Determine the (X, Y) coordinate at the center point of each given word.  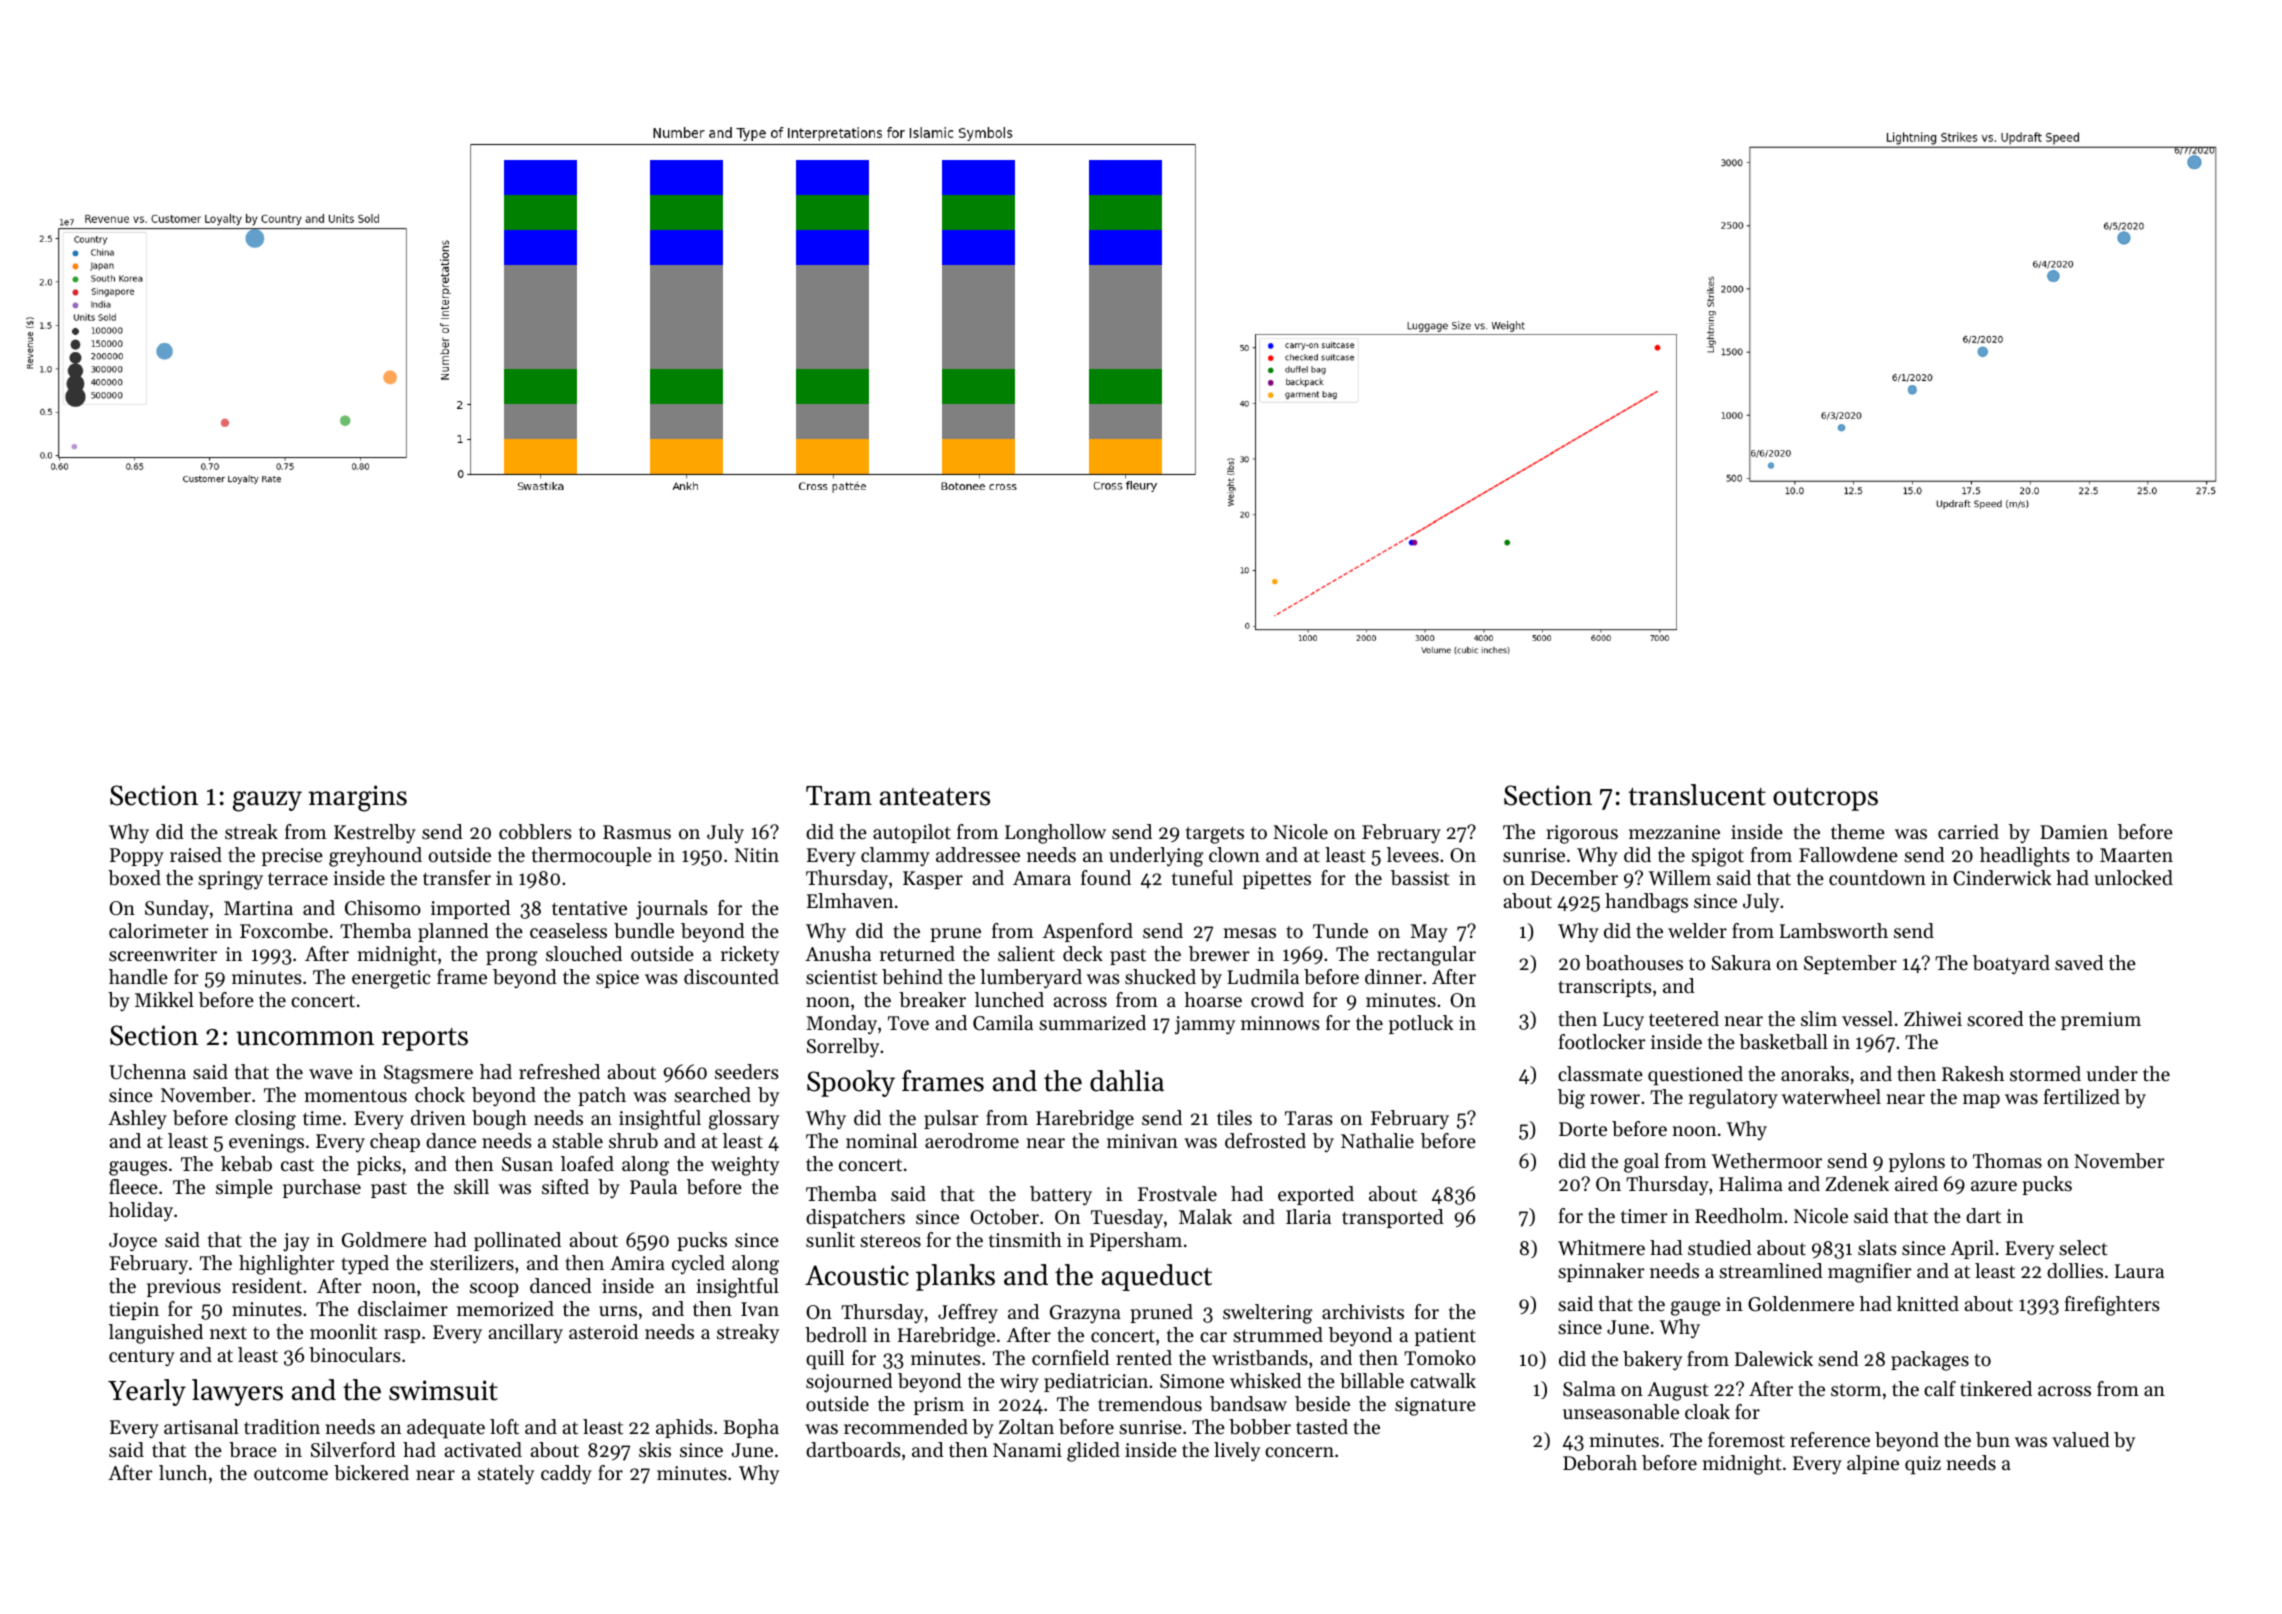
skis (655, 1450)
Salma (1589, 1389)
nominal (881, 1140)
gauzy (267, 801)
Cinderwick (2002, 878)
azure (1994, 1186)
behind (912, 977)
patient (1445, 1337)
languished (156, 1334)
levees (1413, 855)
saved (2079, 963)
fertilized (2082, 1097)
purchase (322, 1188)
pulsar (951, 1119)
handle (138, 977)
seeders (747, 1072)
